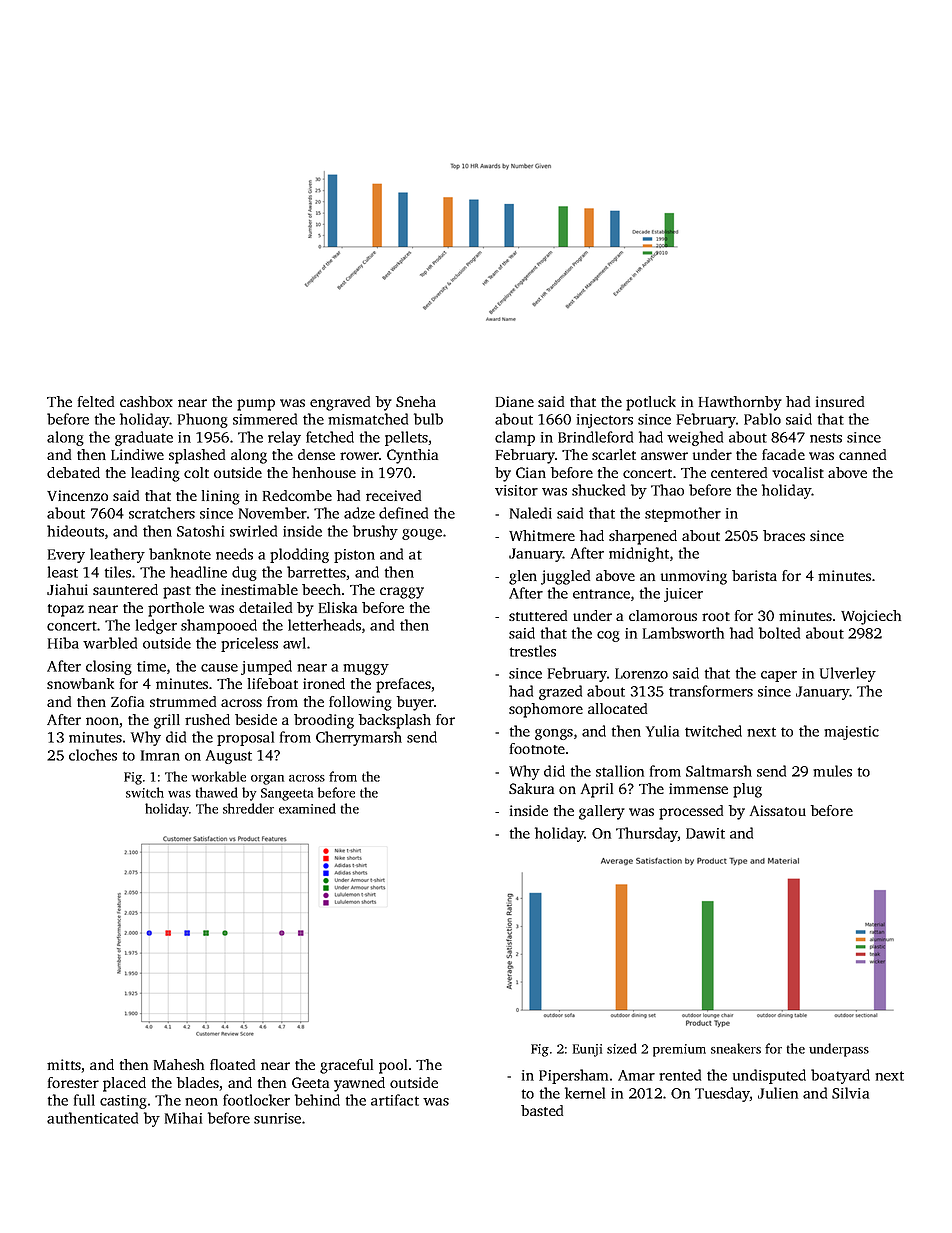 The height and width of the page is (1233, 952). What do you see at coordinates (784, 535) in the page?
I see `braces` at bounding box center [784, 535].
